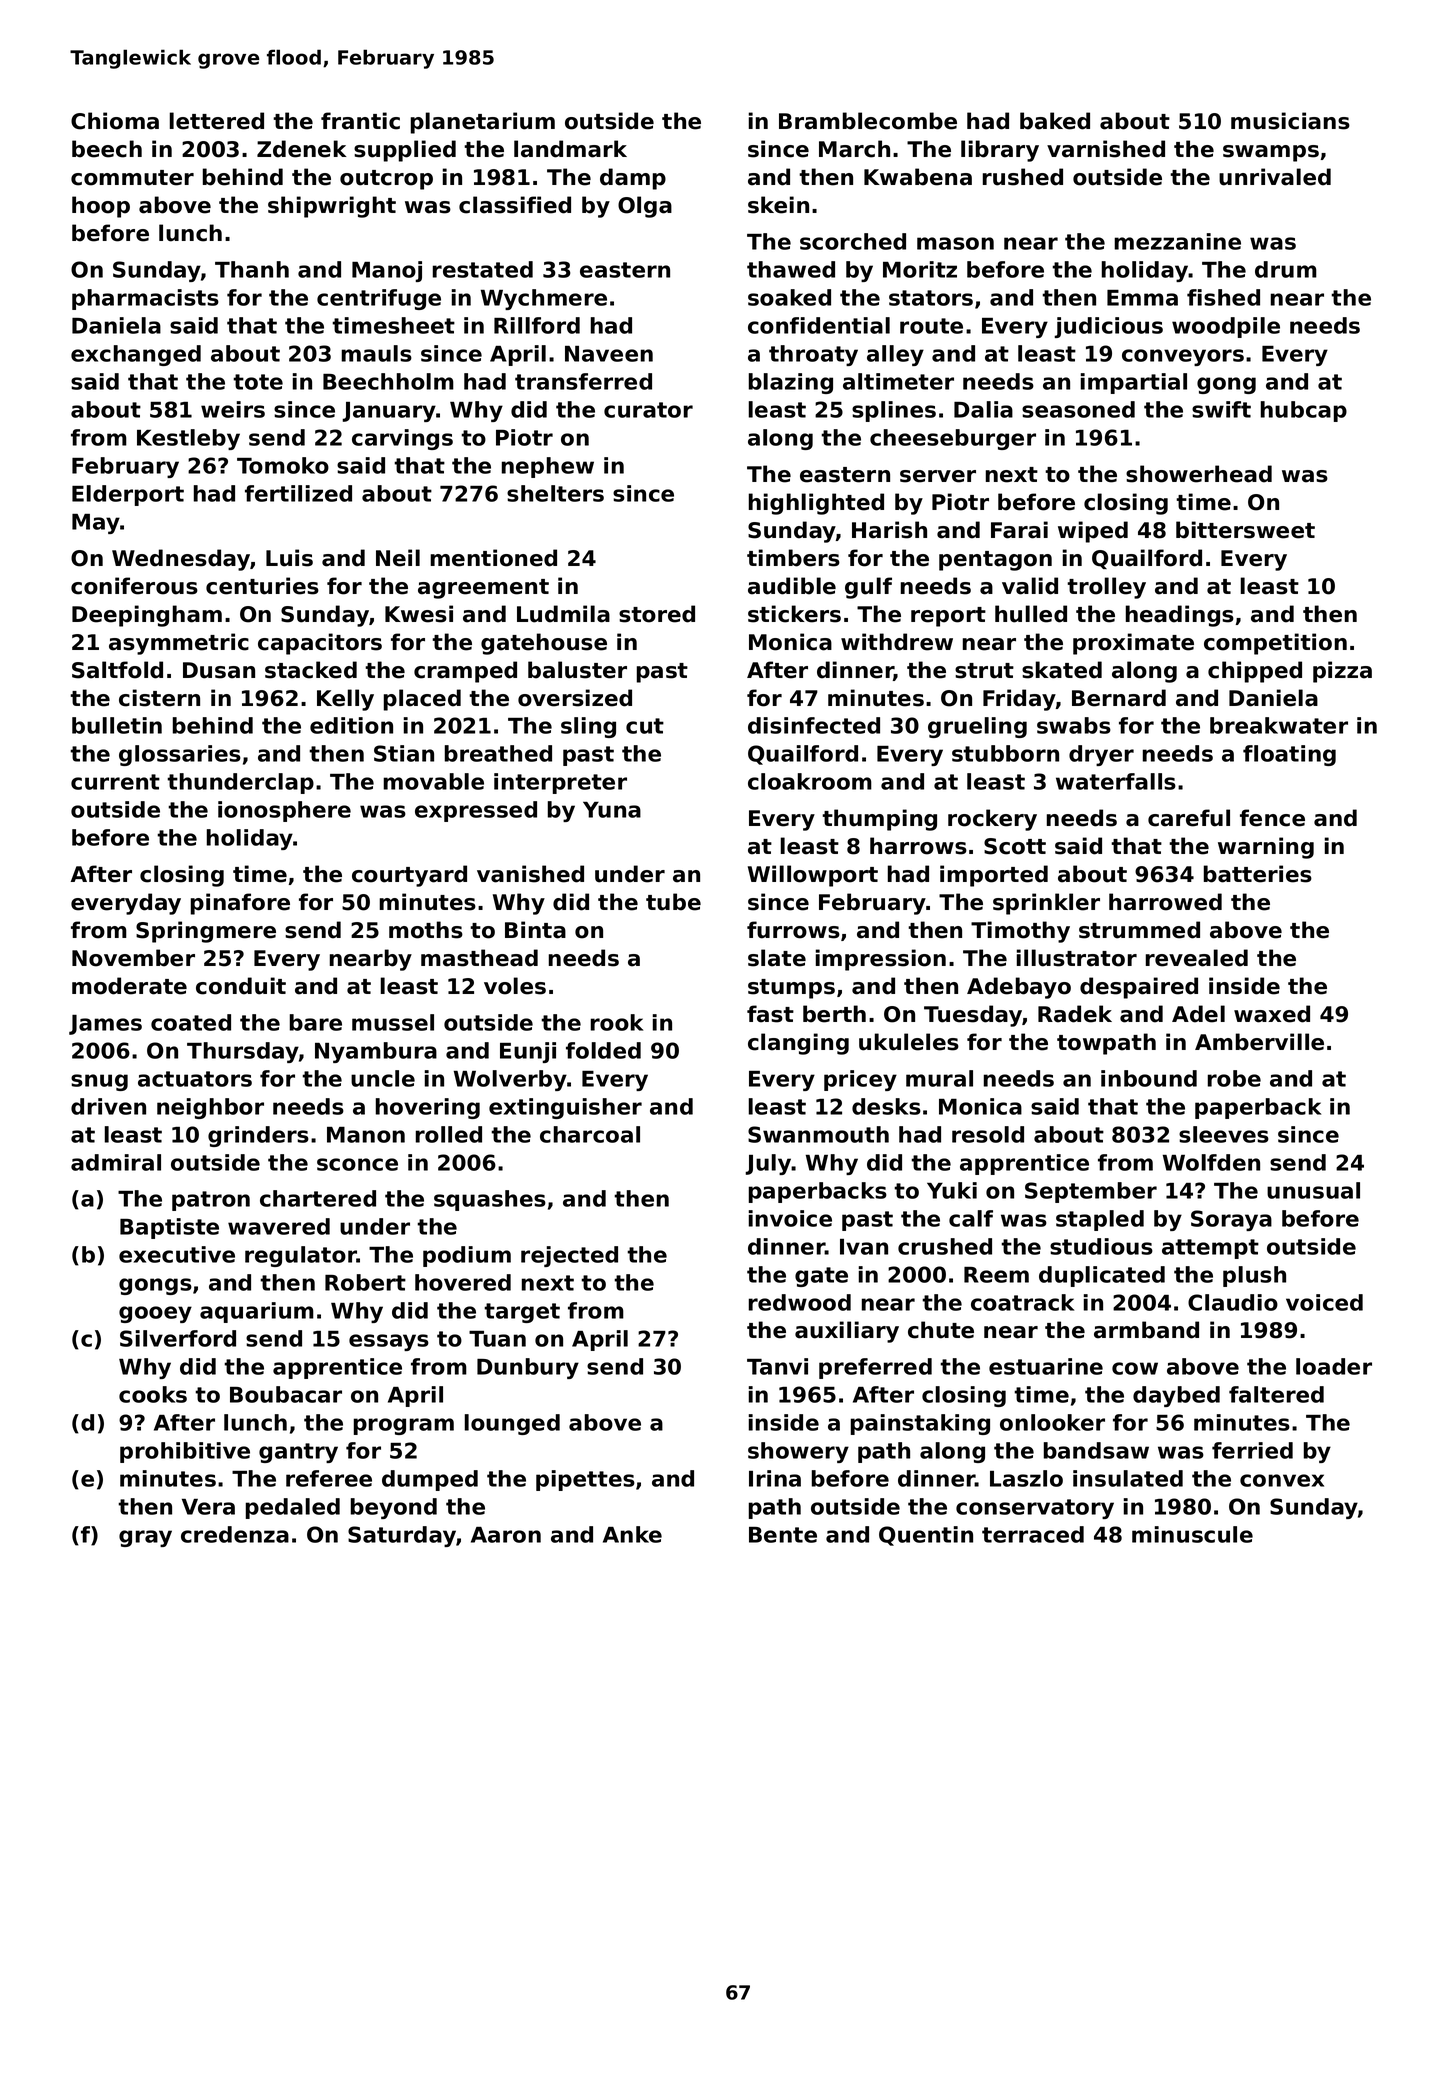 Image resolution: width=1450 pixels, height=2100 pixels. I want to click on gray, so click(145, 1538).
